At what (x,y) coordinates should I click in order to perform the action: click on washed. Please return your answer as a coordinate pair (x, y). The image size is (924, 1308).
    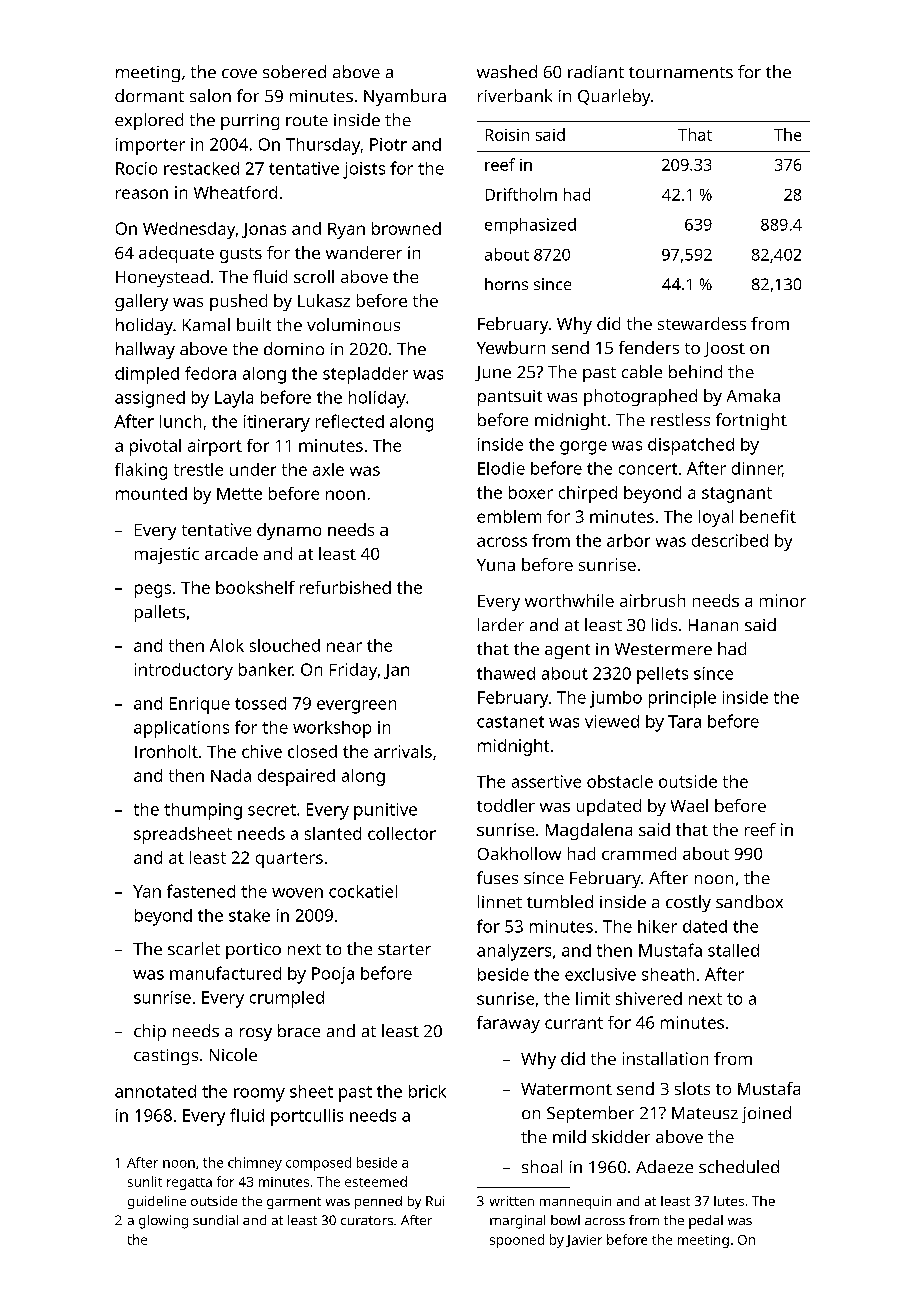
    Looking at the image, I should click on (507, 71).
